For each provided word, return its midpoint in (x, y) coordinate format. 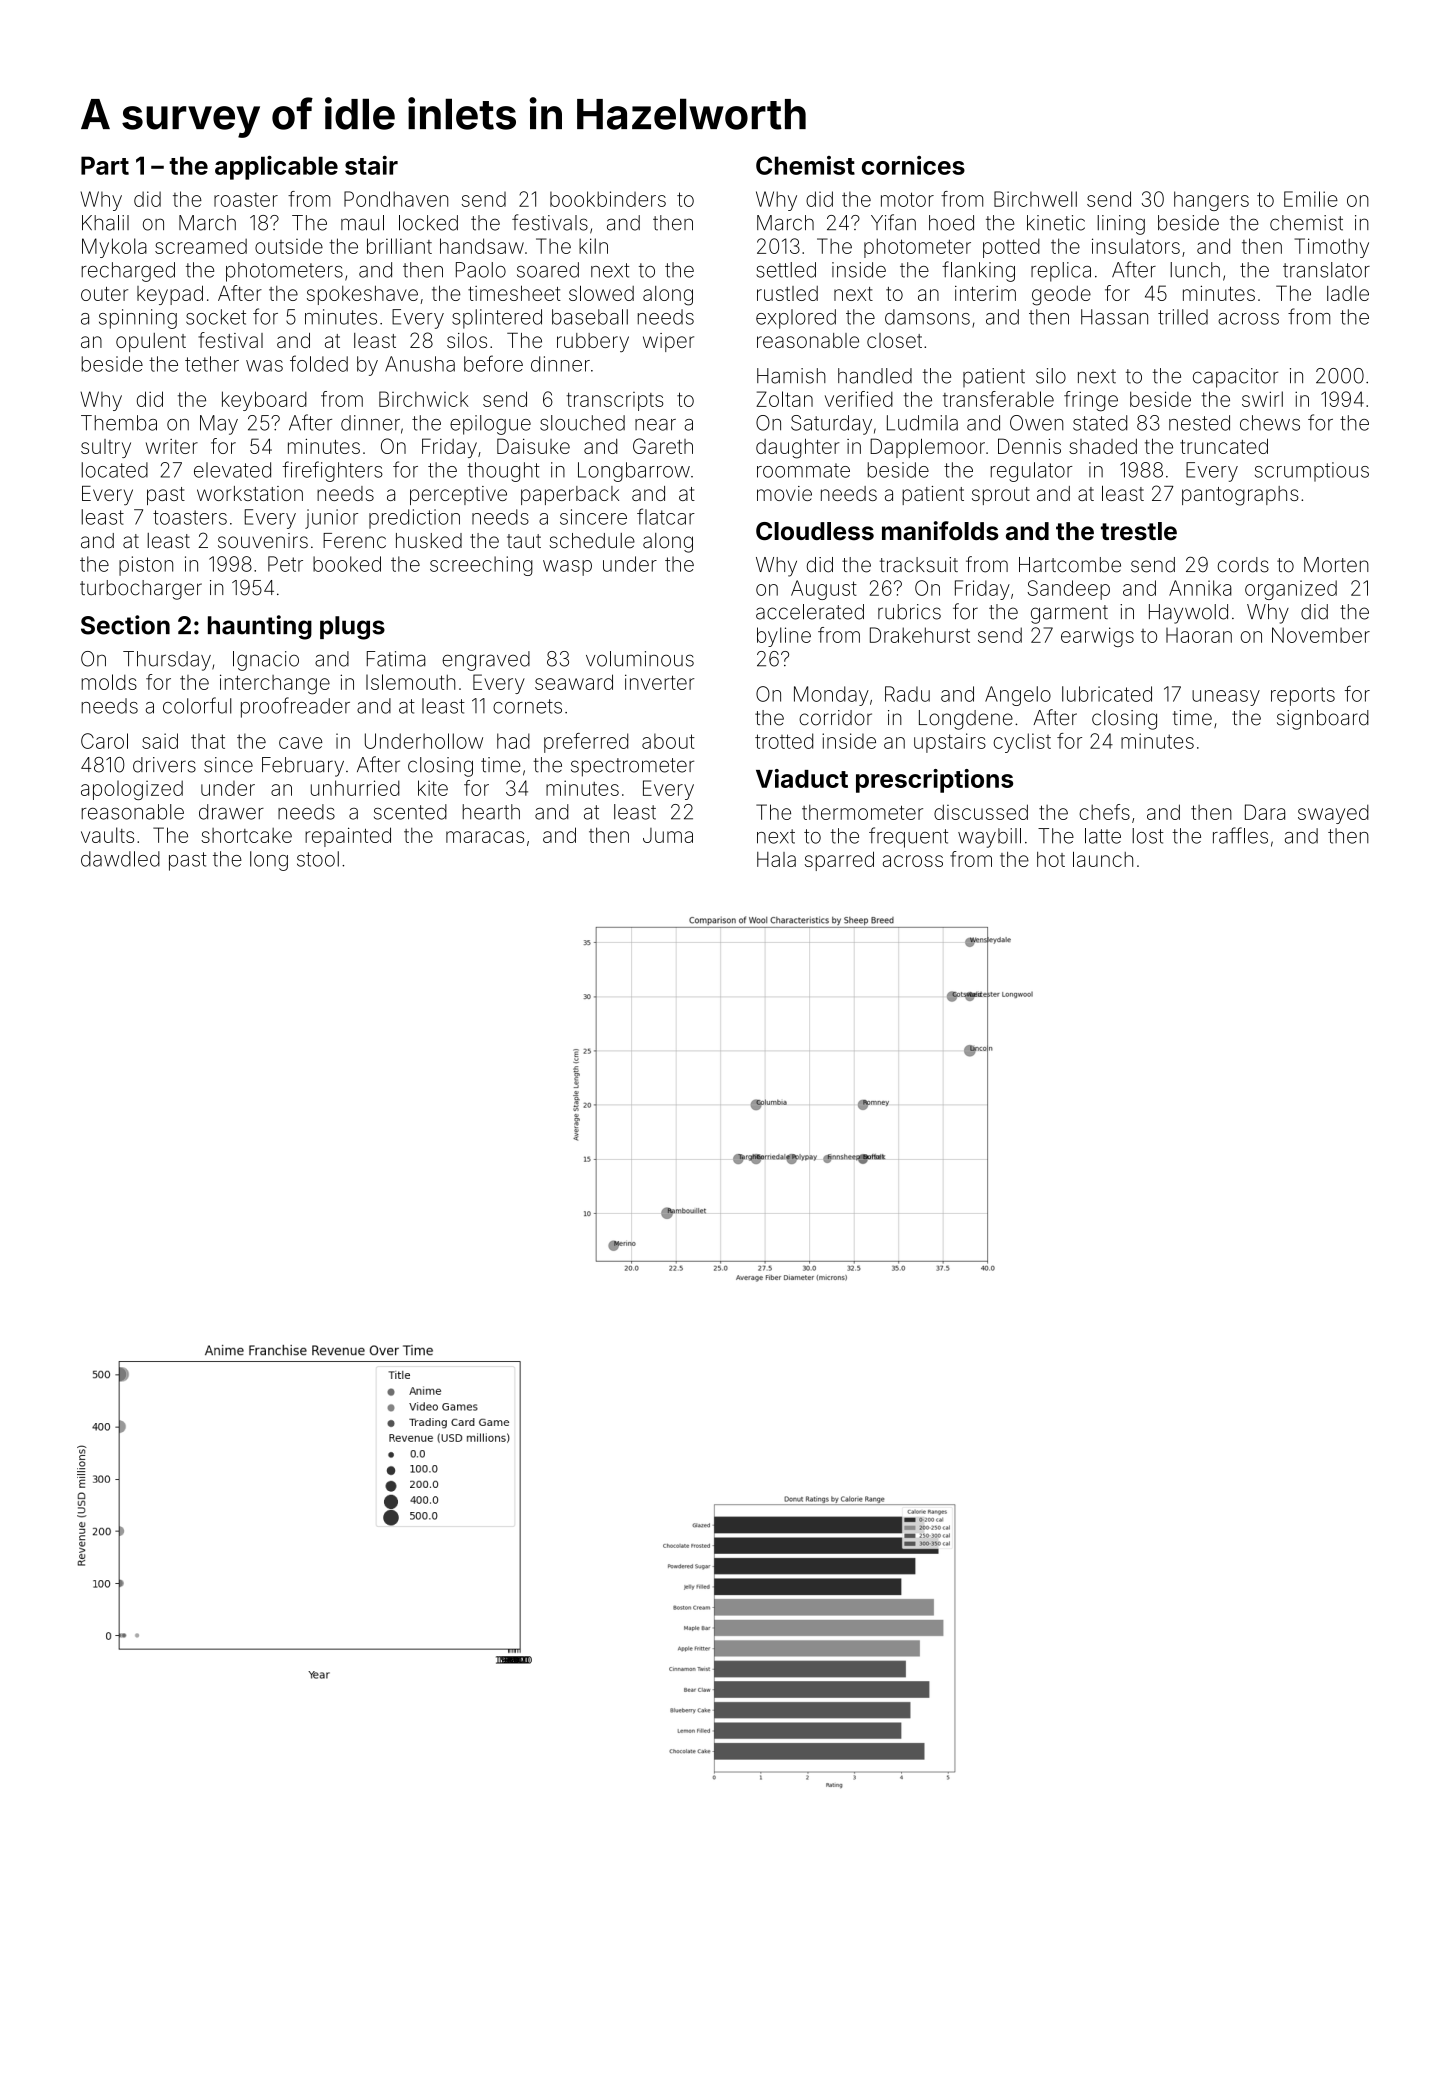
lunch (1195, 270)
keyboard (264, 401)
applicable (276, 167)
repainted (348, 837)
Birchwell (1035, 199)
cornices (913, 165)
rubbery (593, 342)
